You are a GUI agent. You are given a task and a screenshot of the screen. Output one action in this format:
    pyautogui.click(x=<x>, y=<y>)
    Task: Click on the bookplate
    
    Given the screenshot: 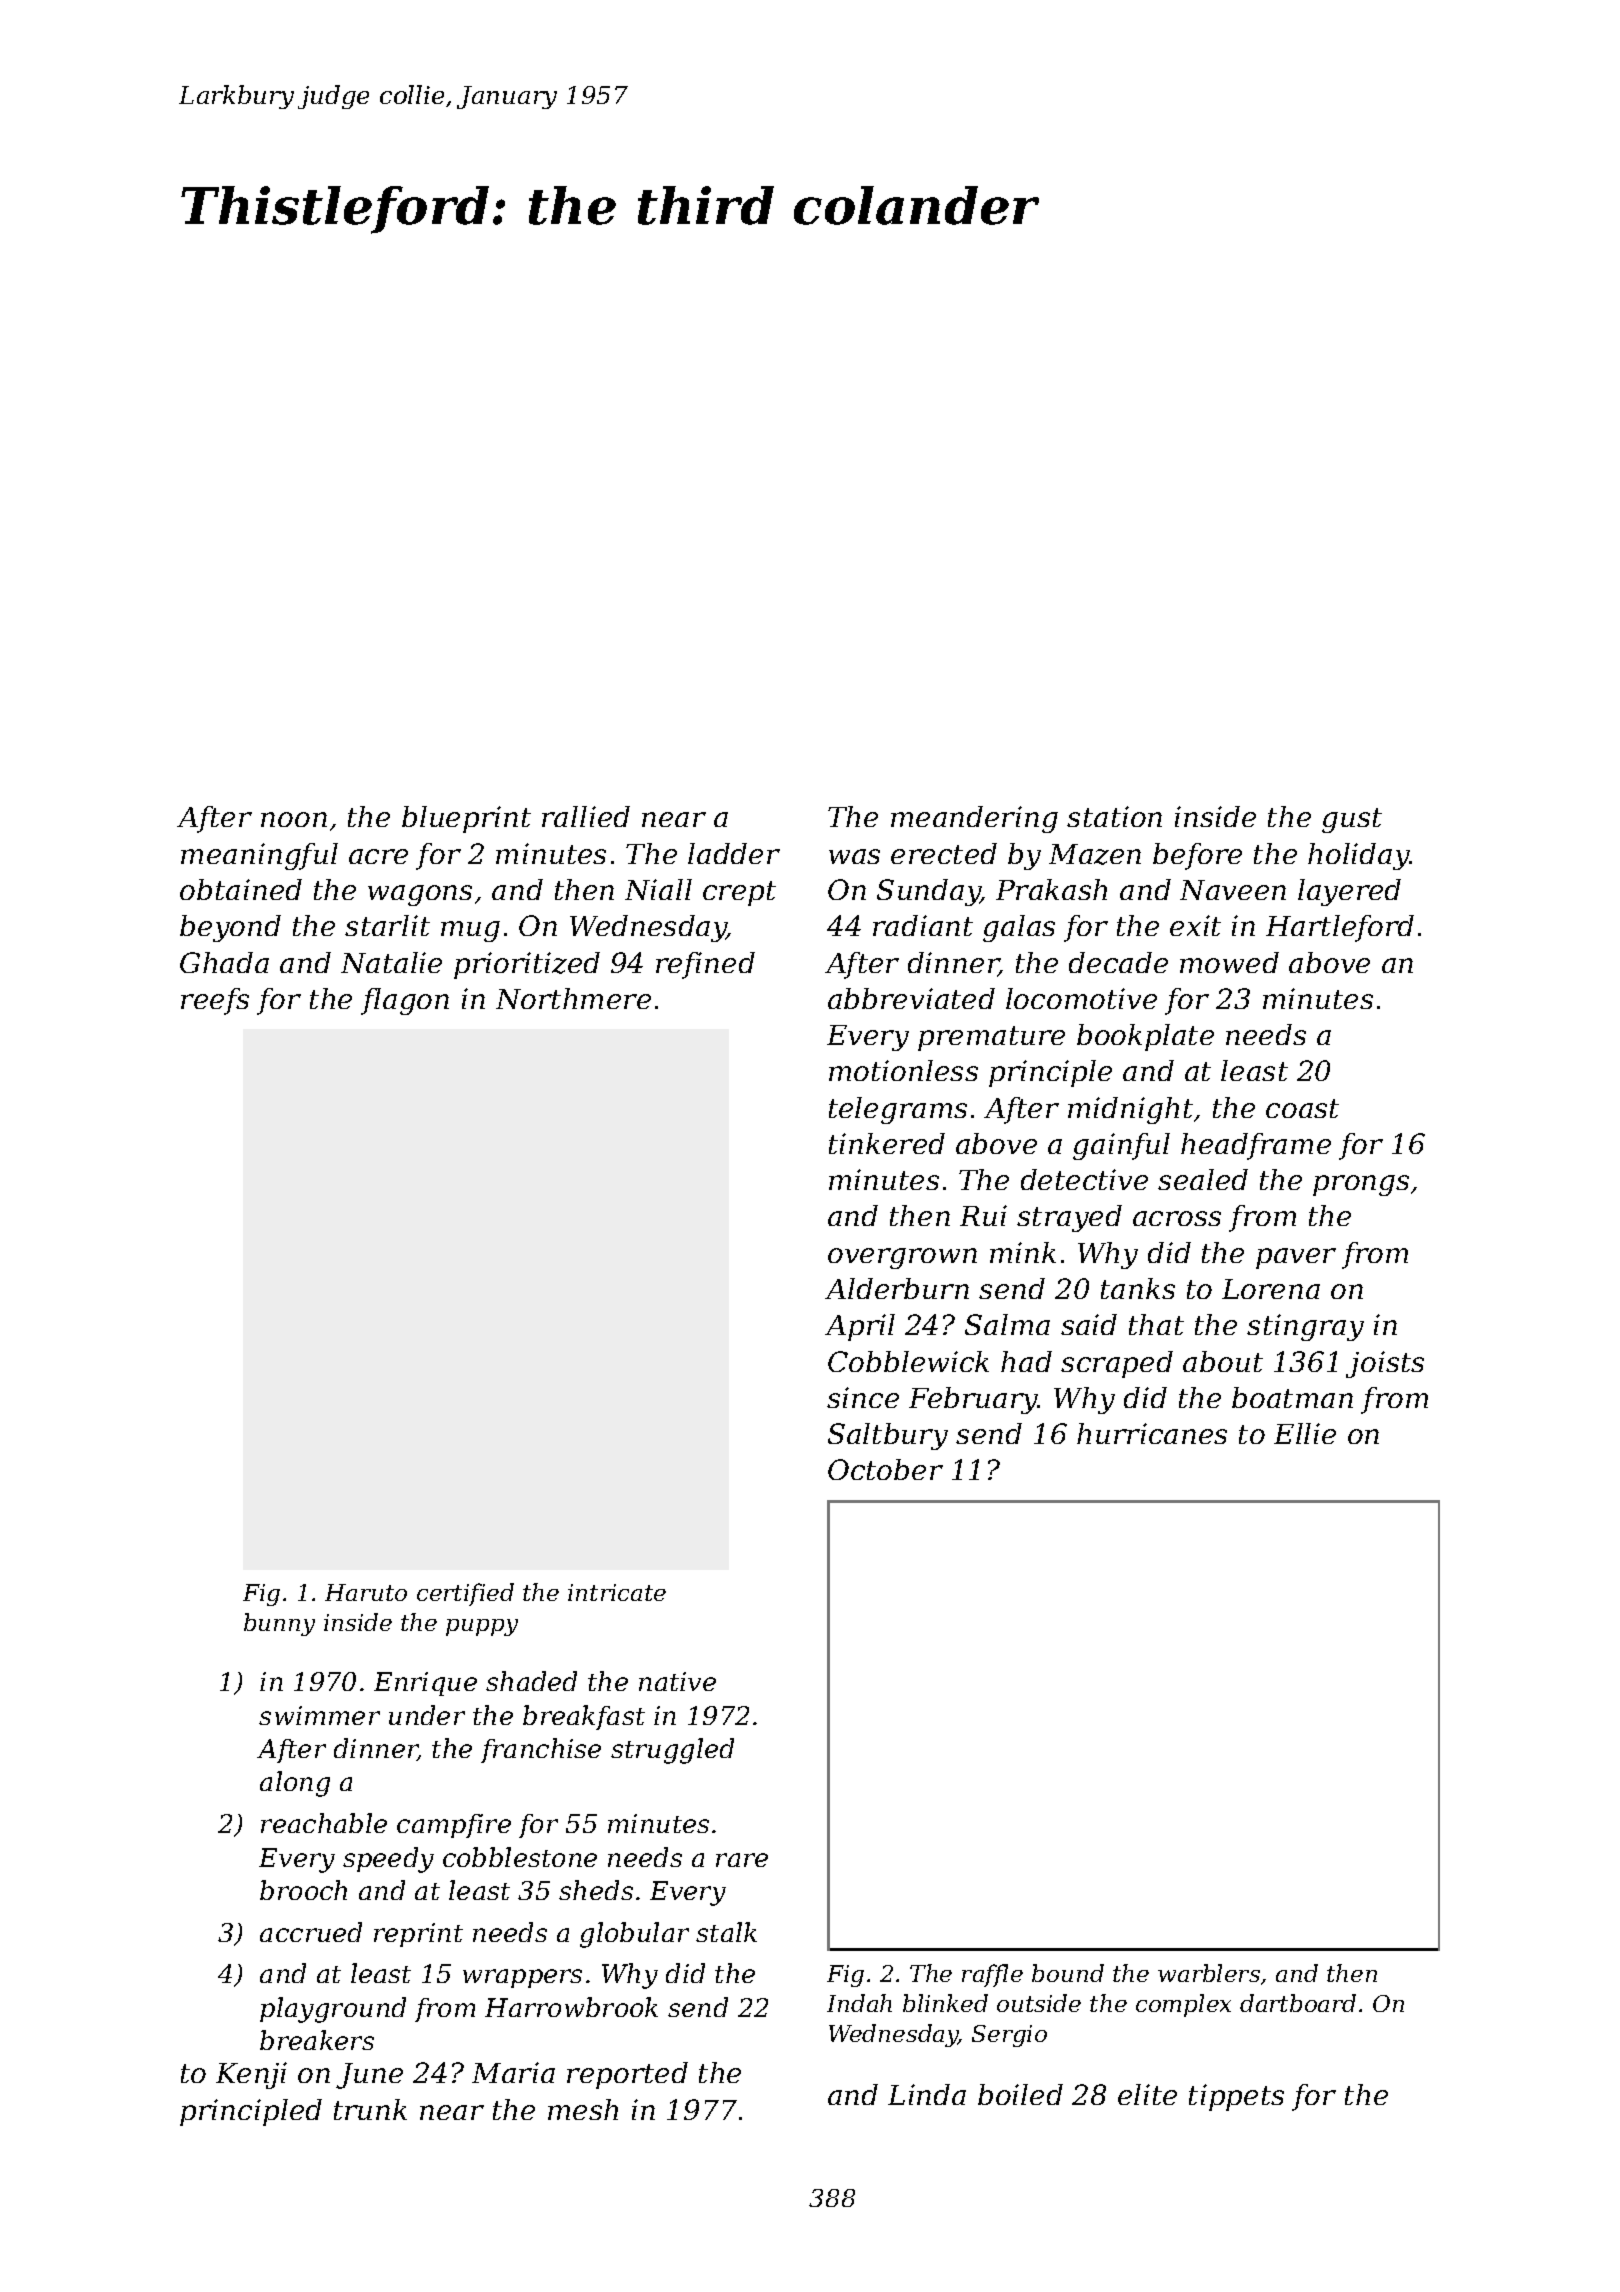 What is the action you would take?
    pyautogui.click(x=1145, y=1037)
